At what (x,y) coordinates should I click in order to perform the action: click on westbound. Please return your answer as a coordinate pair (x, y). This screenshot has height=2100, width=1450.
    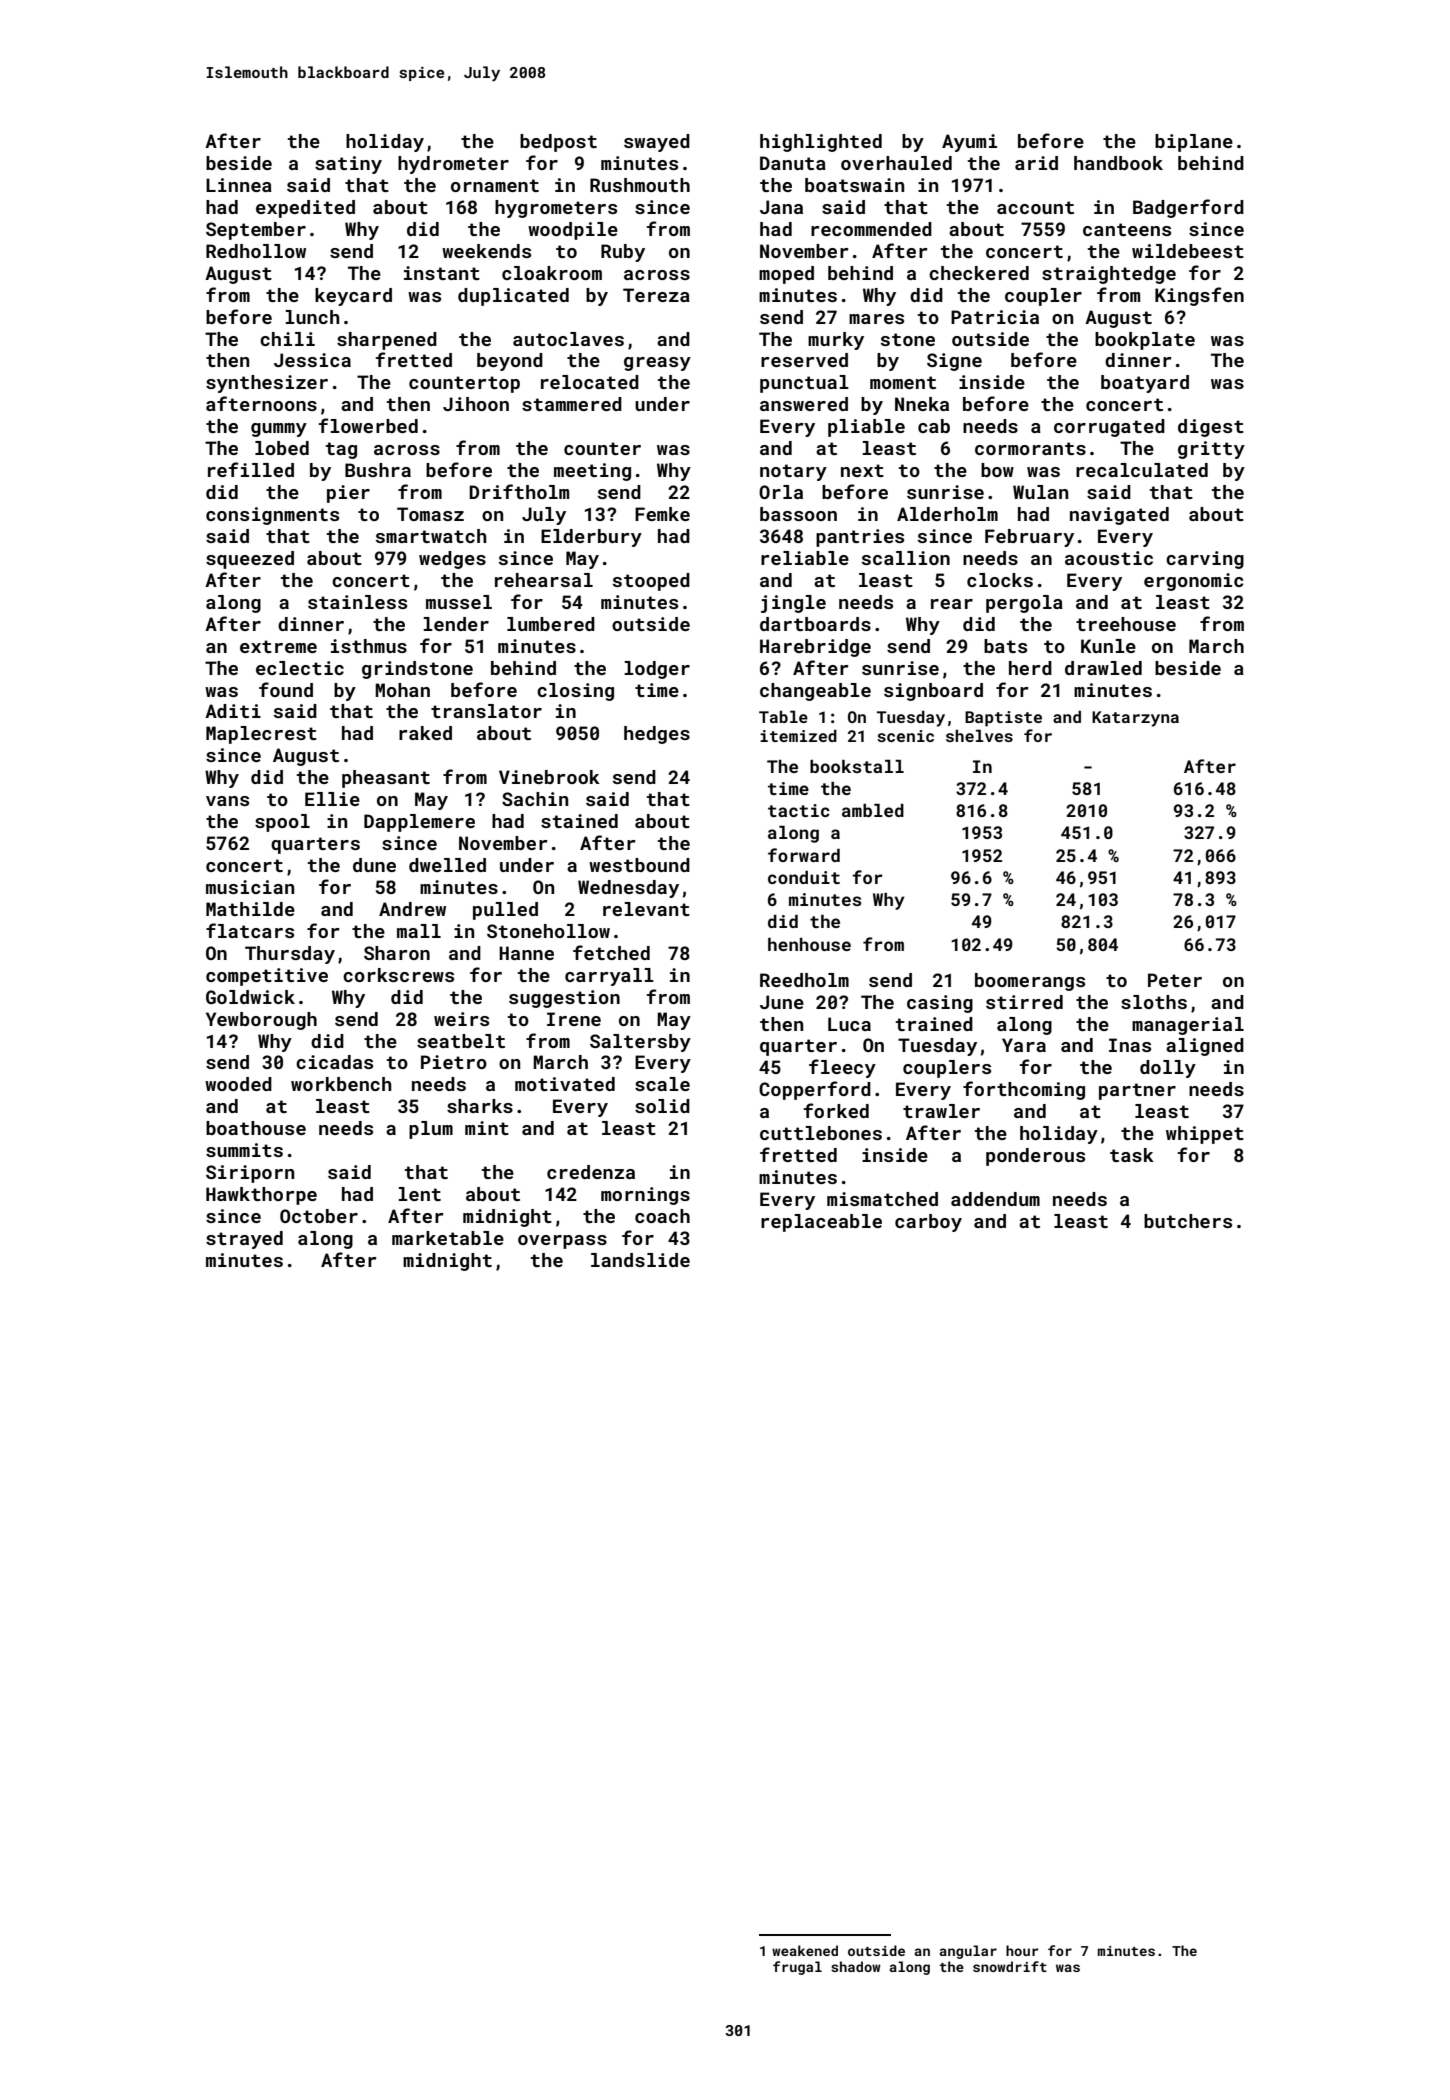
    Looking at the image, I should click on (639, 865).
